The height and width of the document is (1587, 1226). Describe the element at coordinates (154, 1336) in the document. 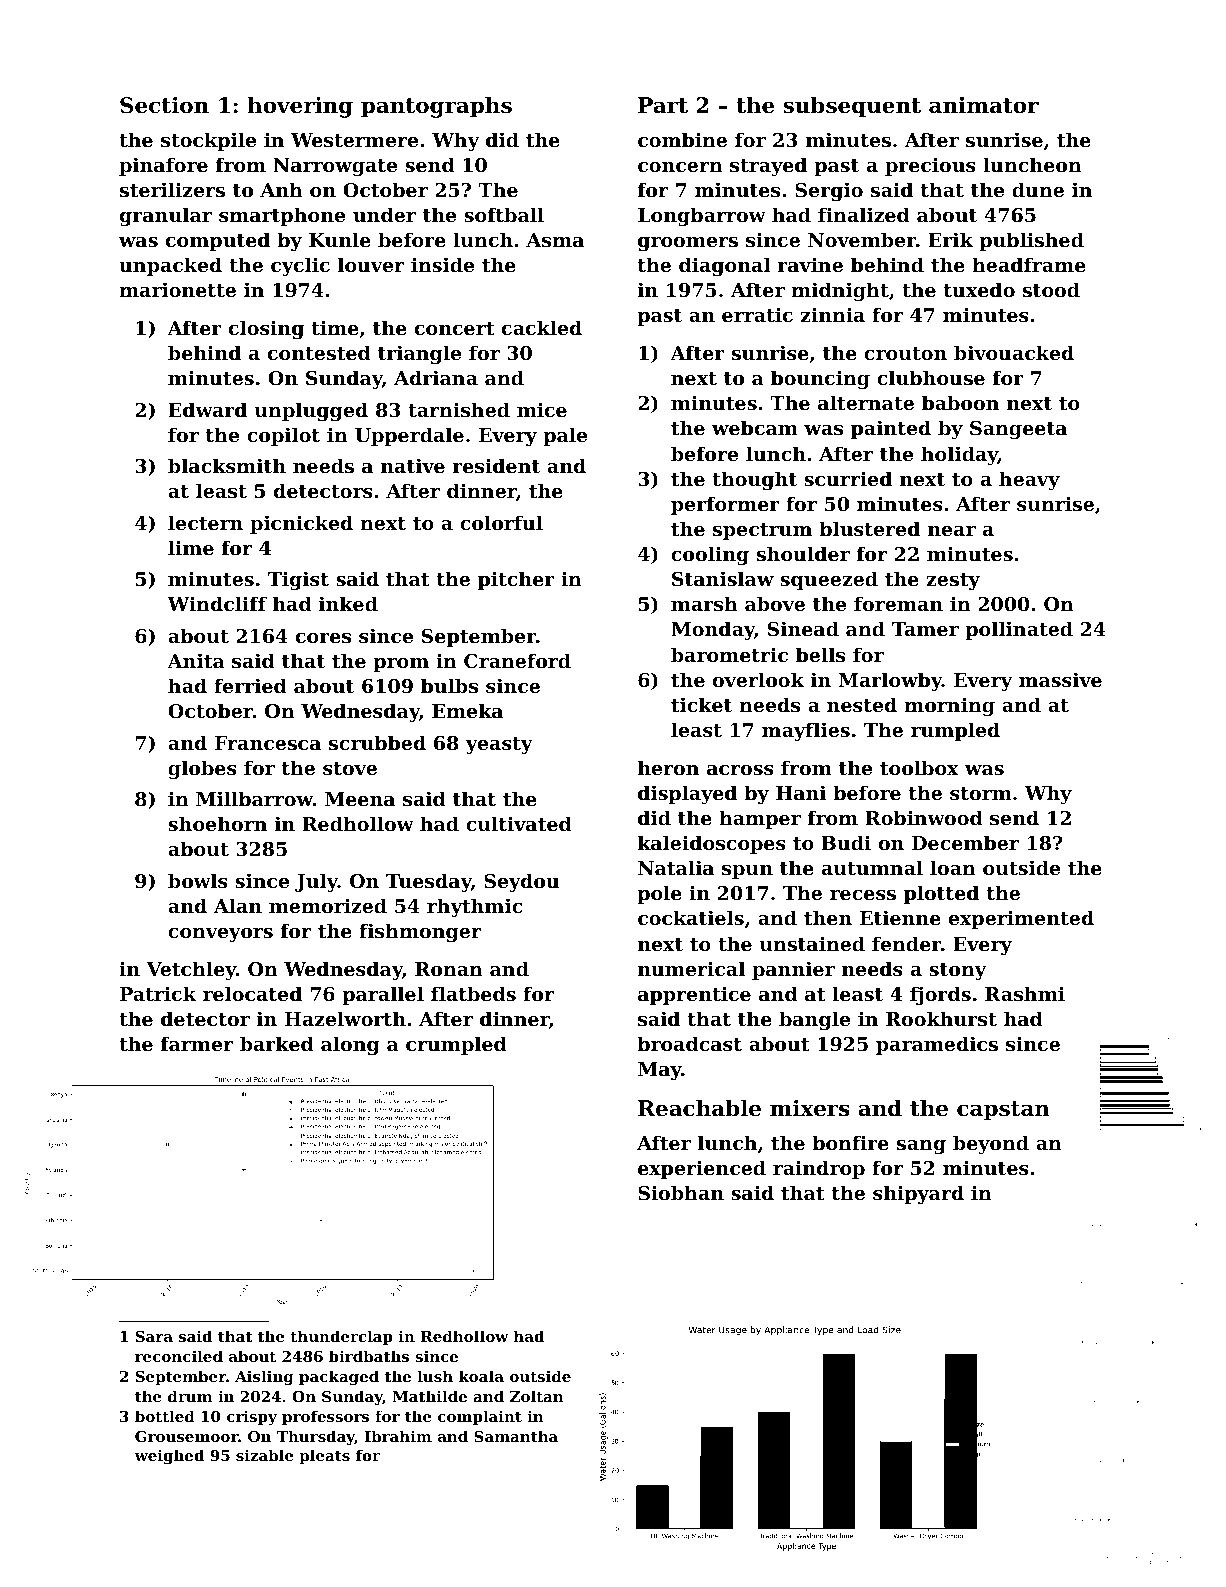

I see `Sara` at that location.
